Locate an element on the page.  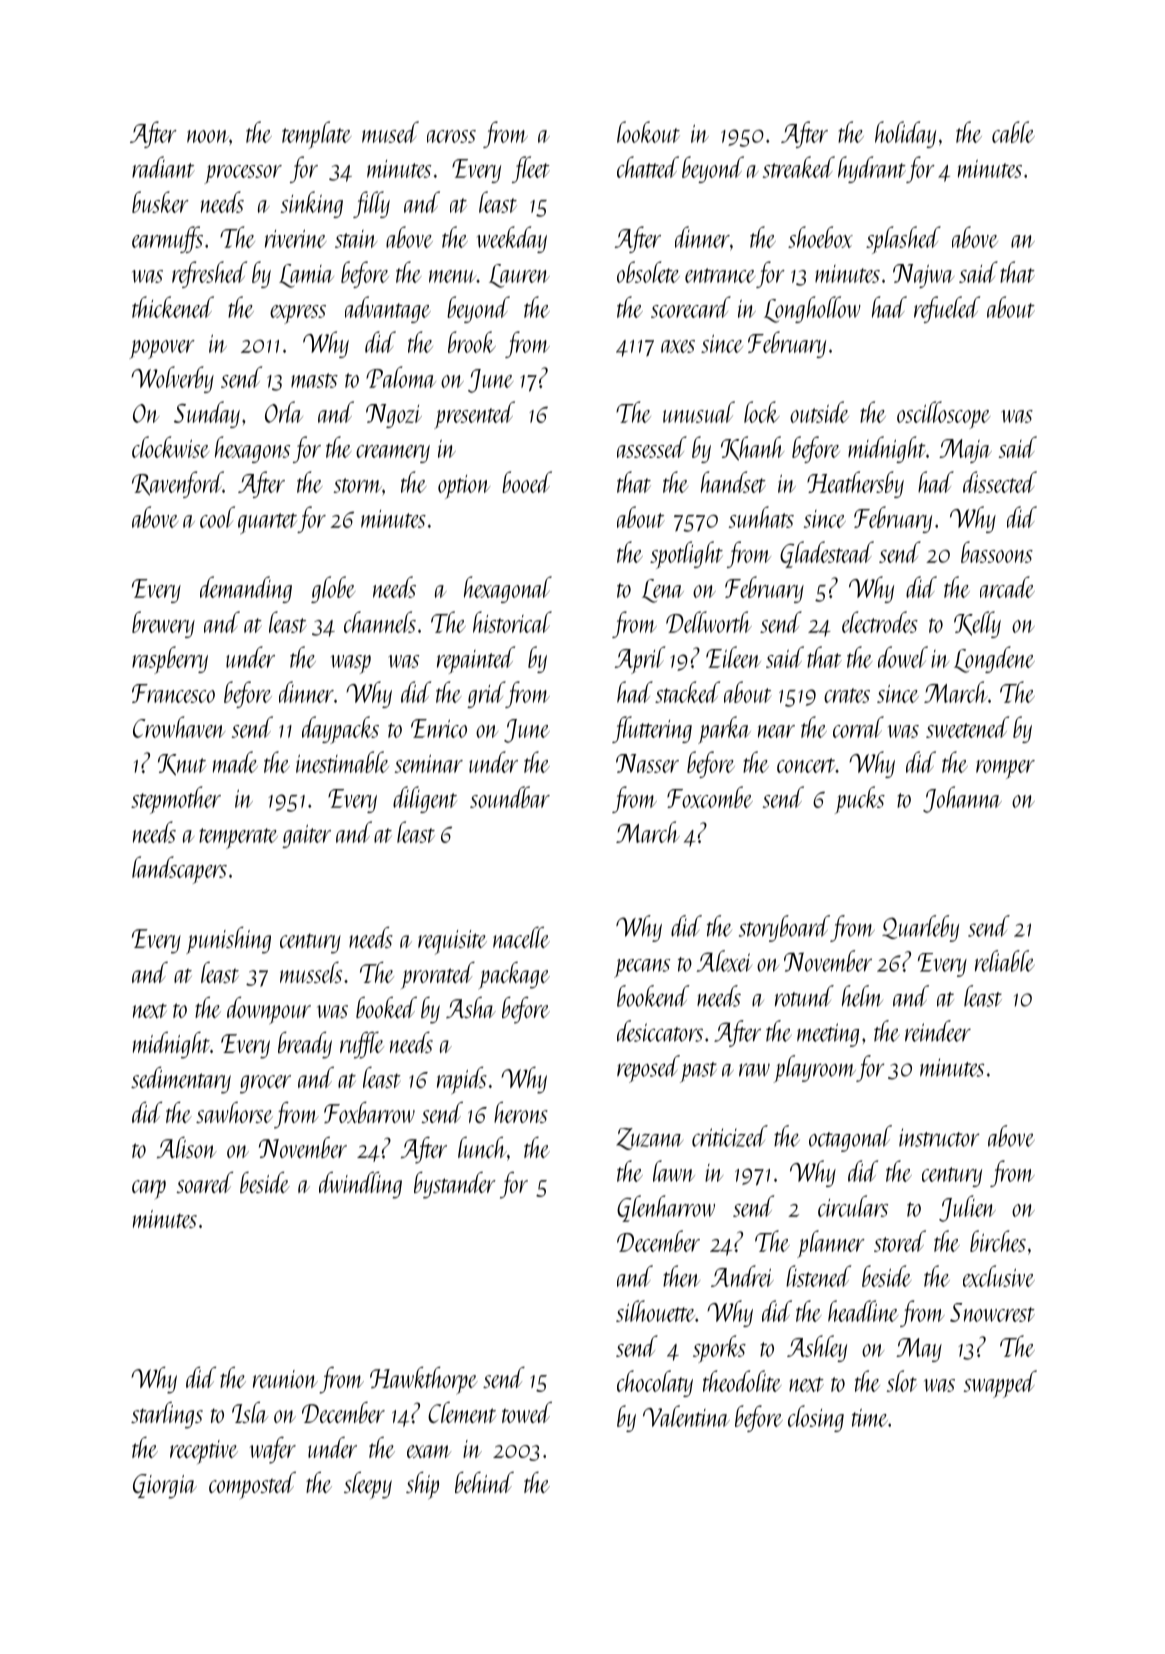
stored is located at coordinates (900, 1241).
